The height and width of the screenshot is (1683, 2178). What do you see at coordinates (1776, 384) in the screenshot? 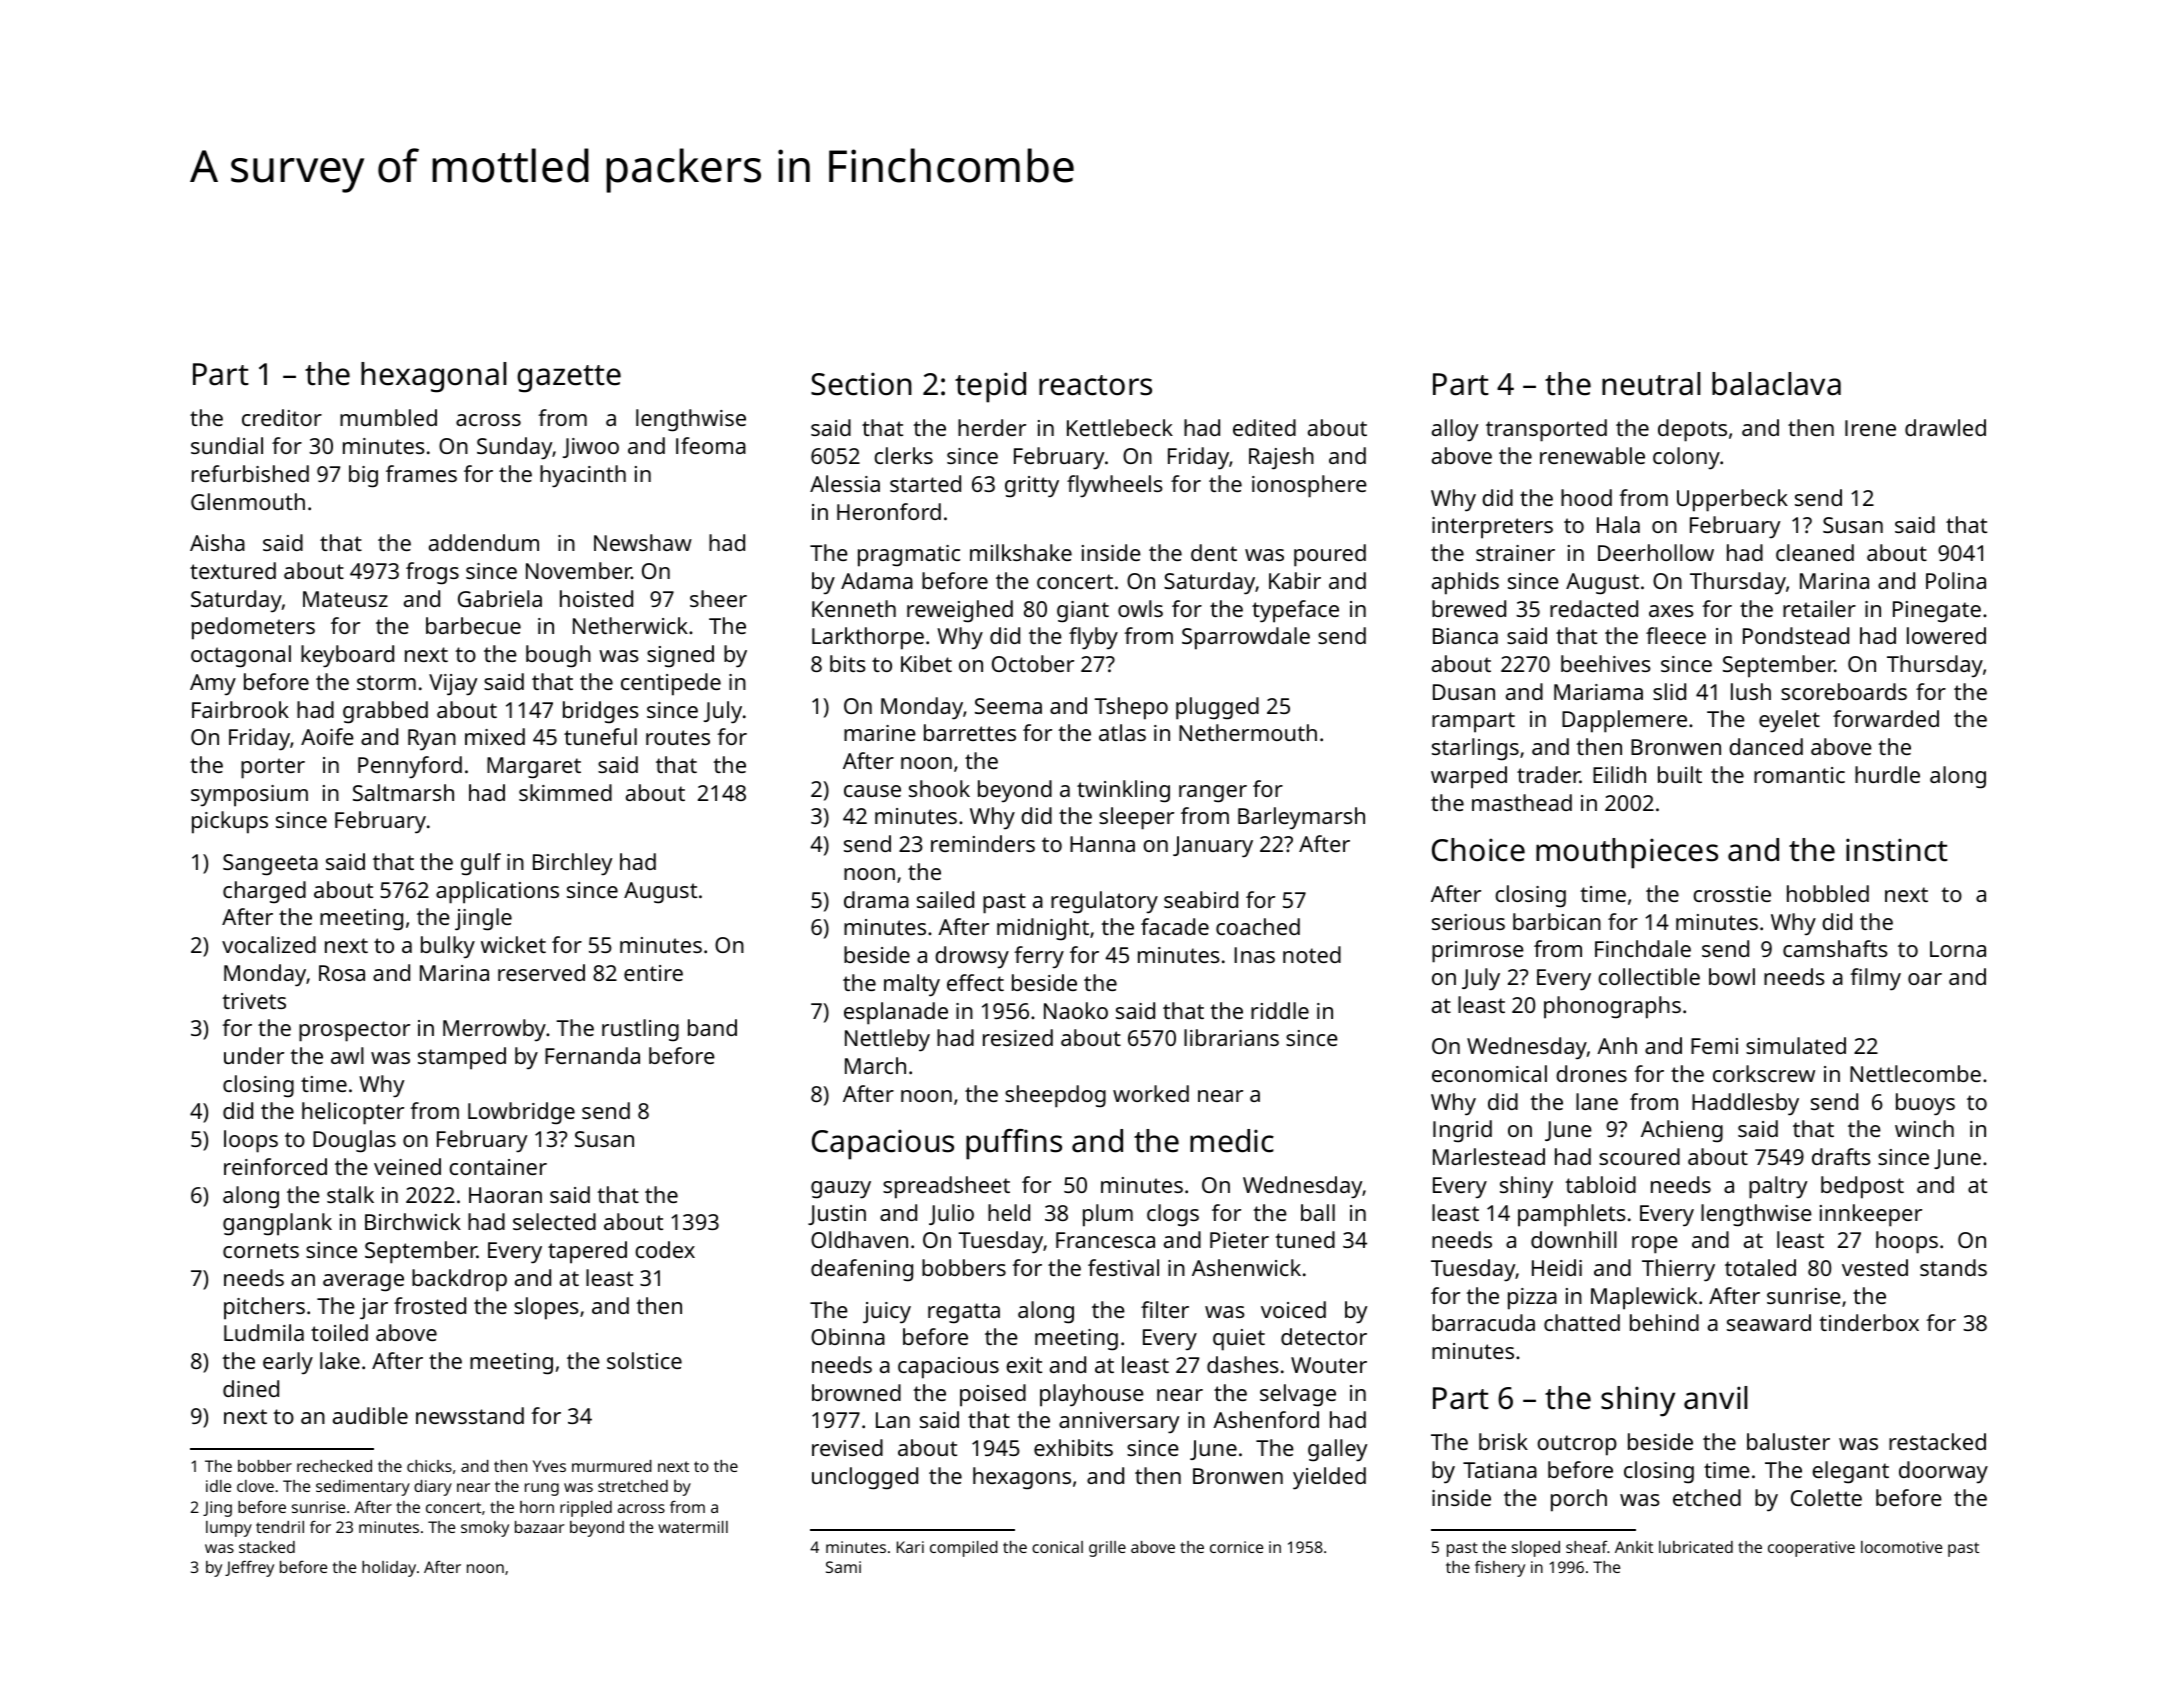
I see `balaclava` at bounding box center [1776, 384].
